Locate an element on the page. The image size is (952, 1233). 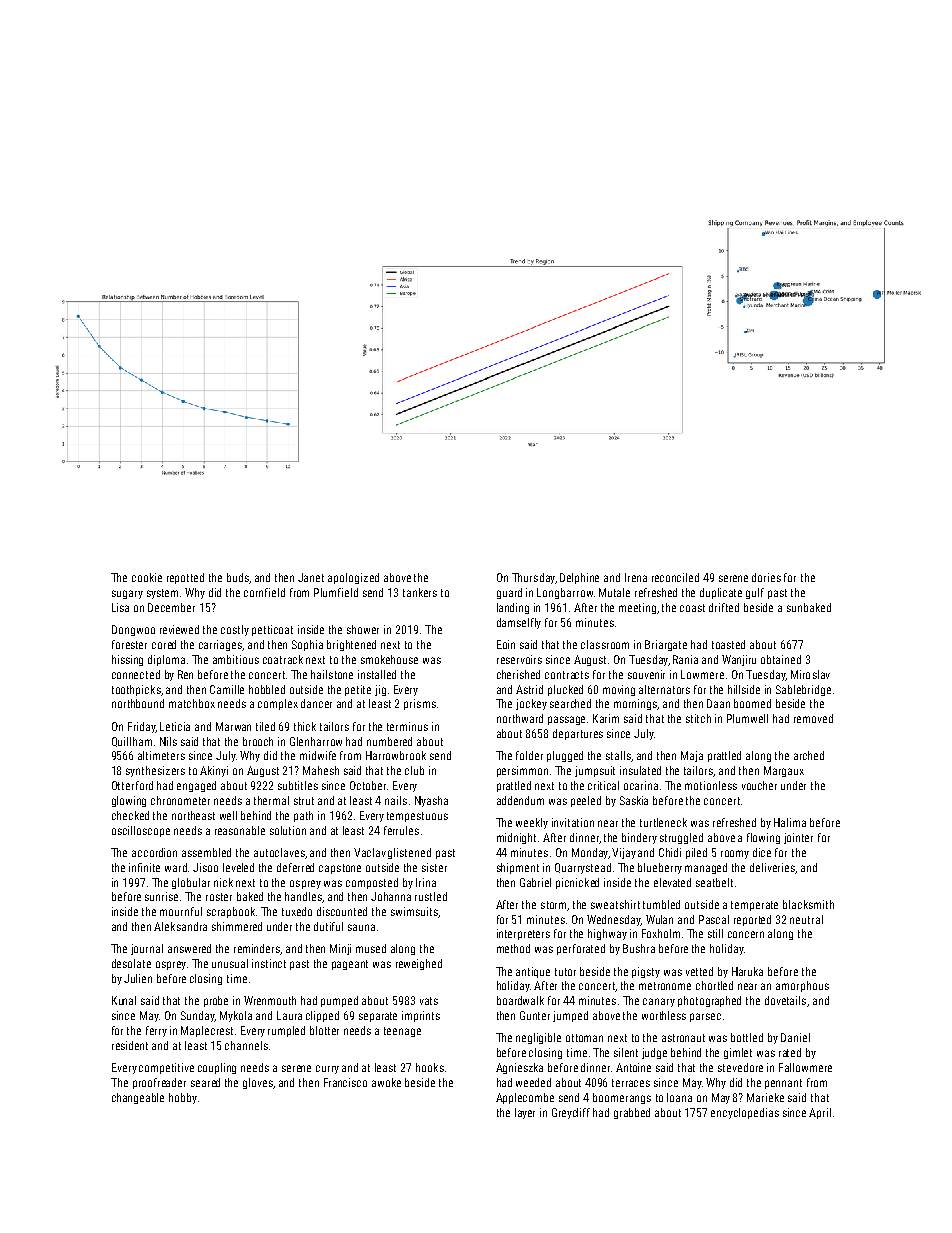
club is located at coordinates (414, 770).
